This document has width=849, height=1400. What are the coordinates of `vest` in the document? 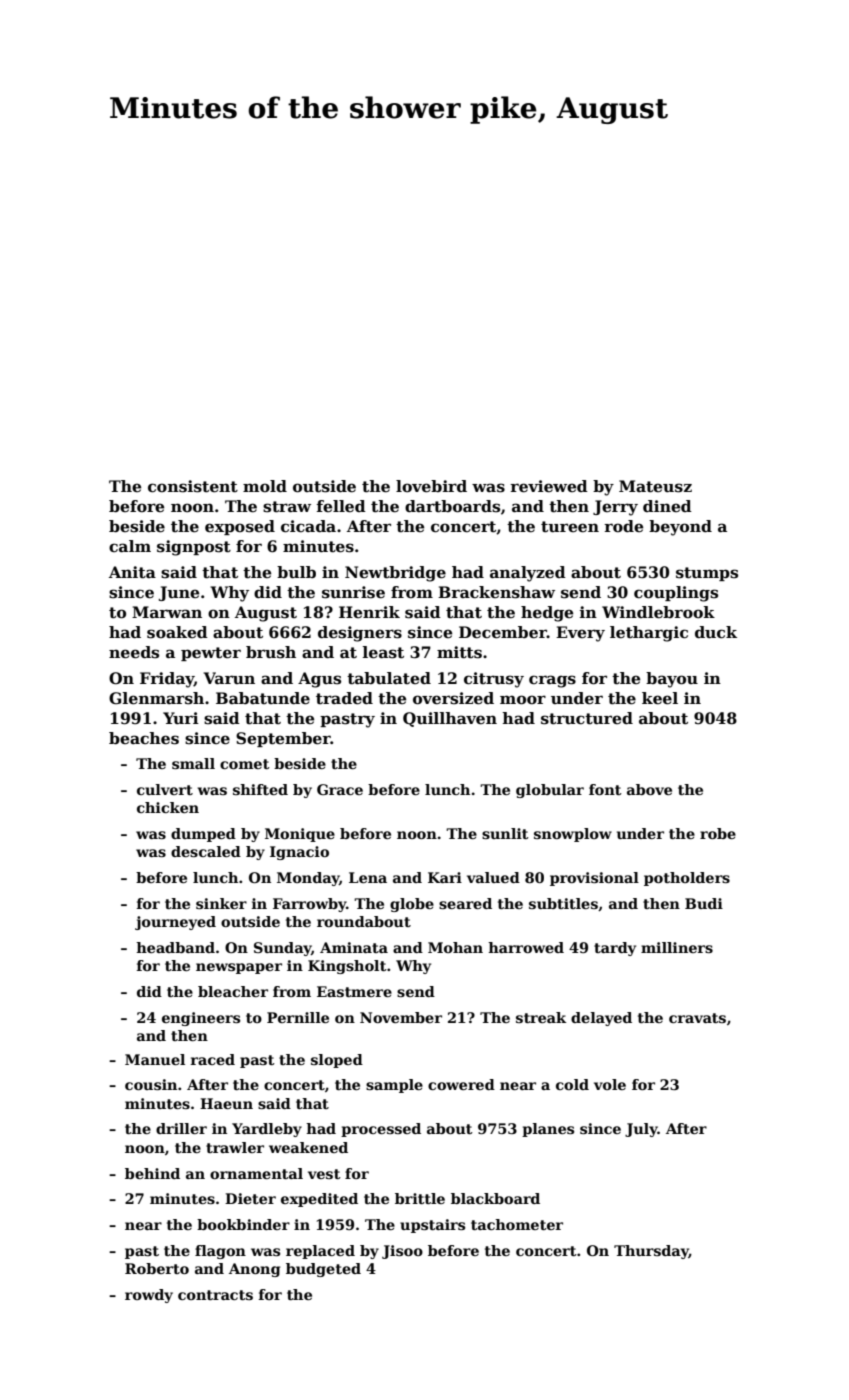 It's located at (324, 1174).
